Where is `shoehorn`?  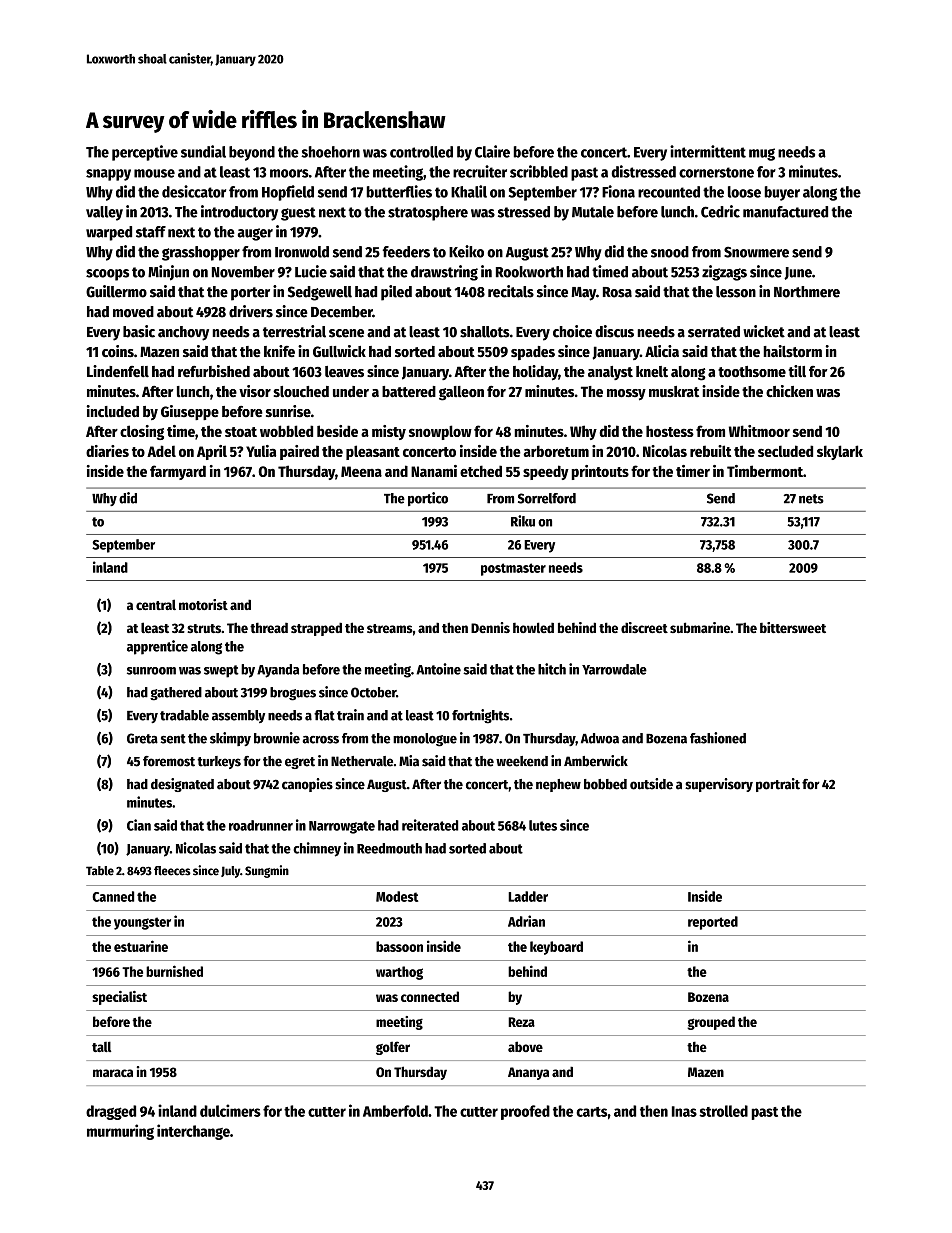 shoehorn is located at coordinates (330, 152).
